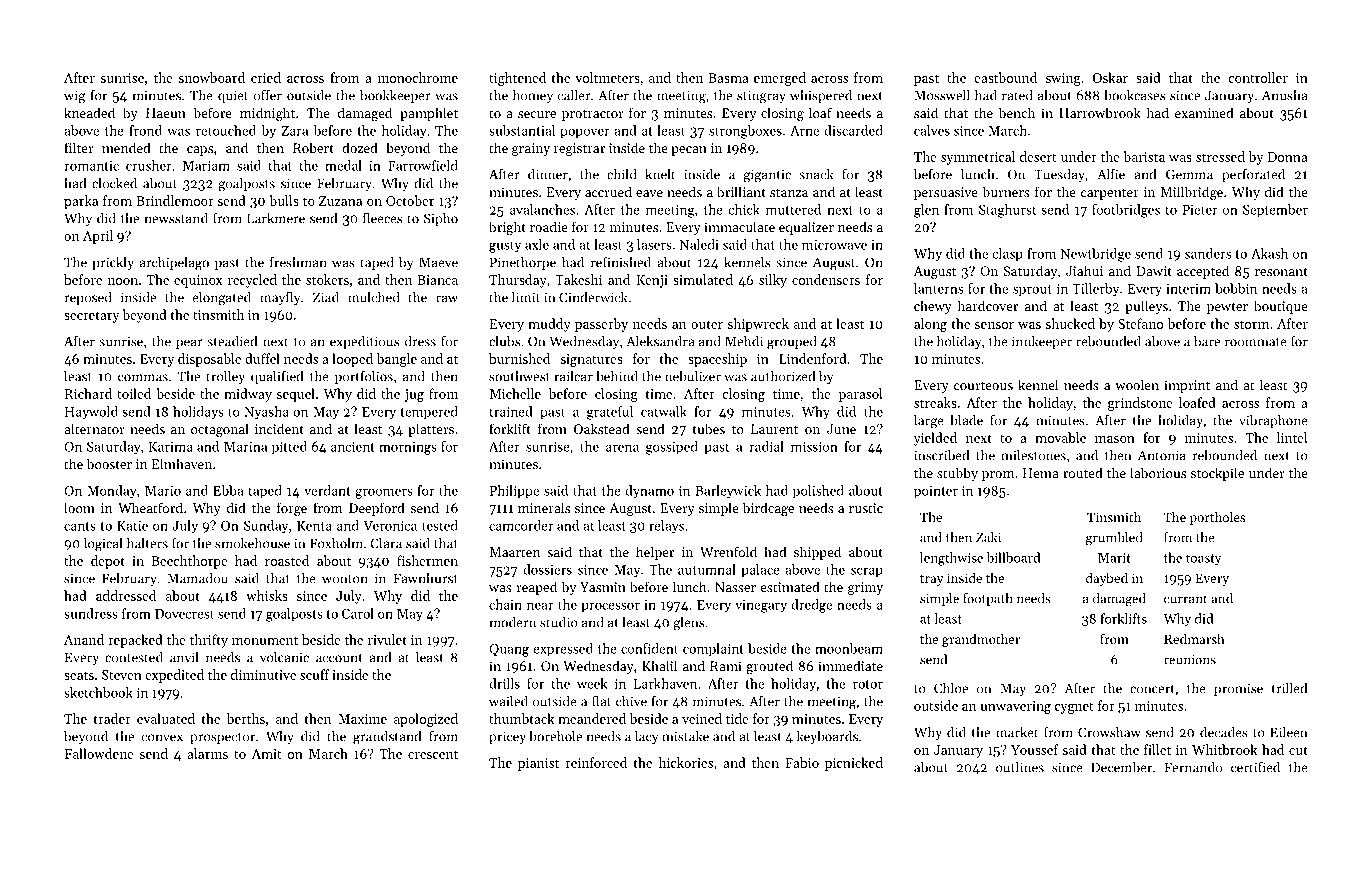 The width and height of the screenshot is (1372, 887). What do you see at coordinates (427, 560) in the screenshot?
I see `fishermen` at bounding box center [427, 560].
